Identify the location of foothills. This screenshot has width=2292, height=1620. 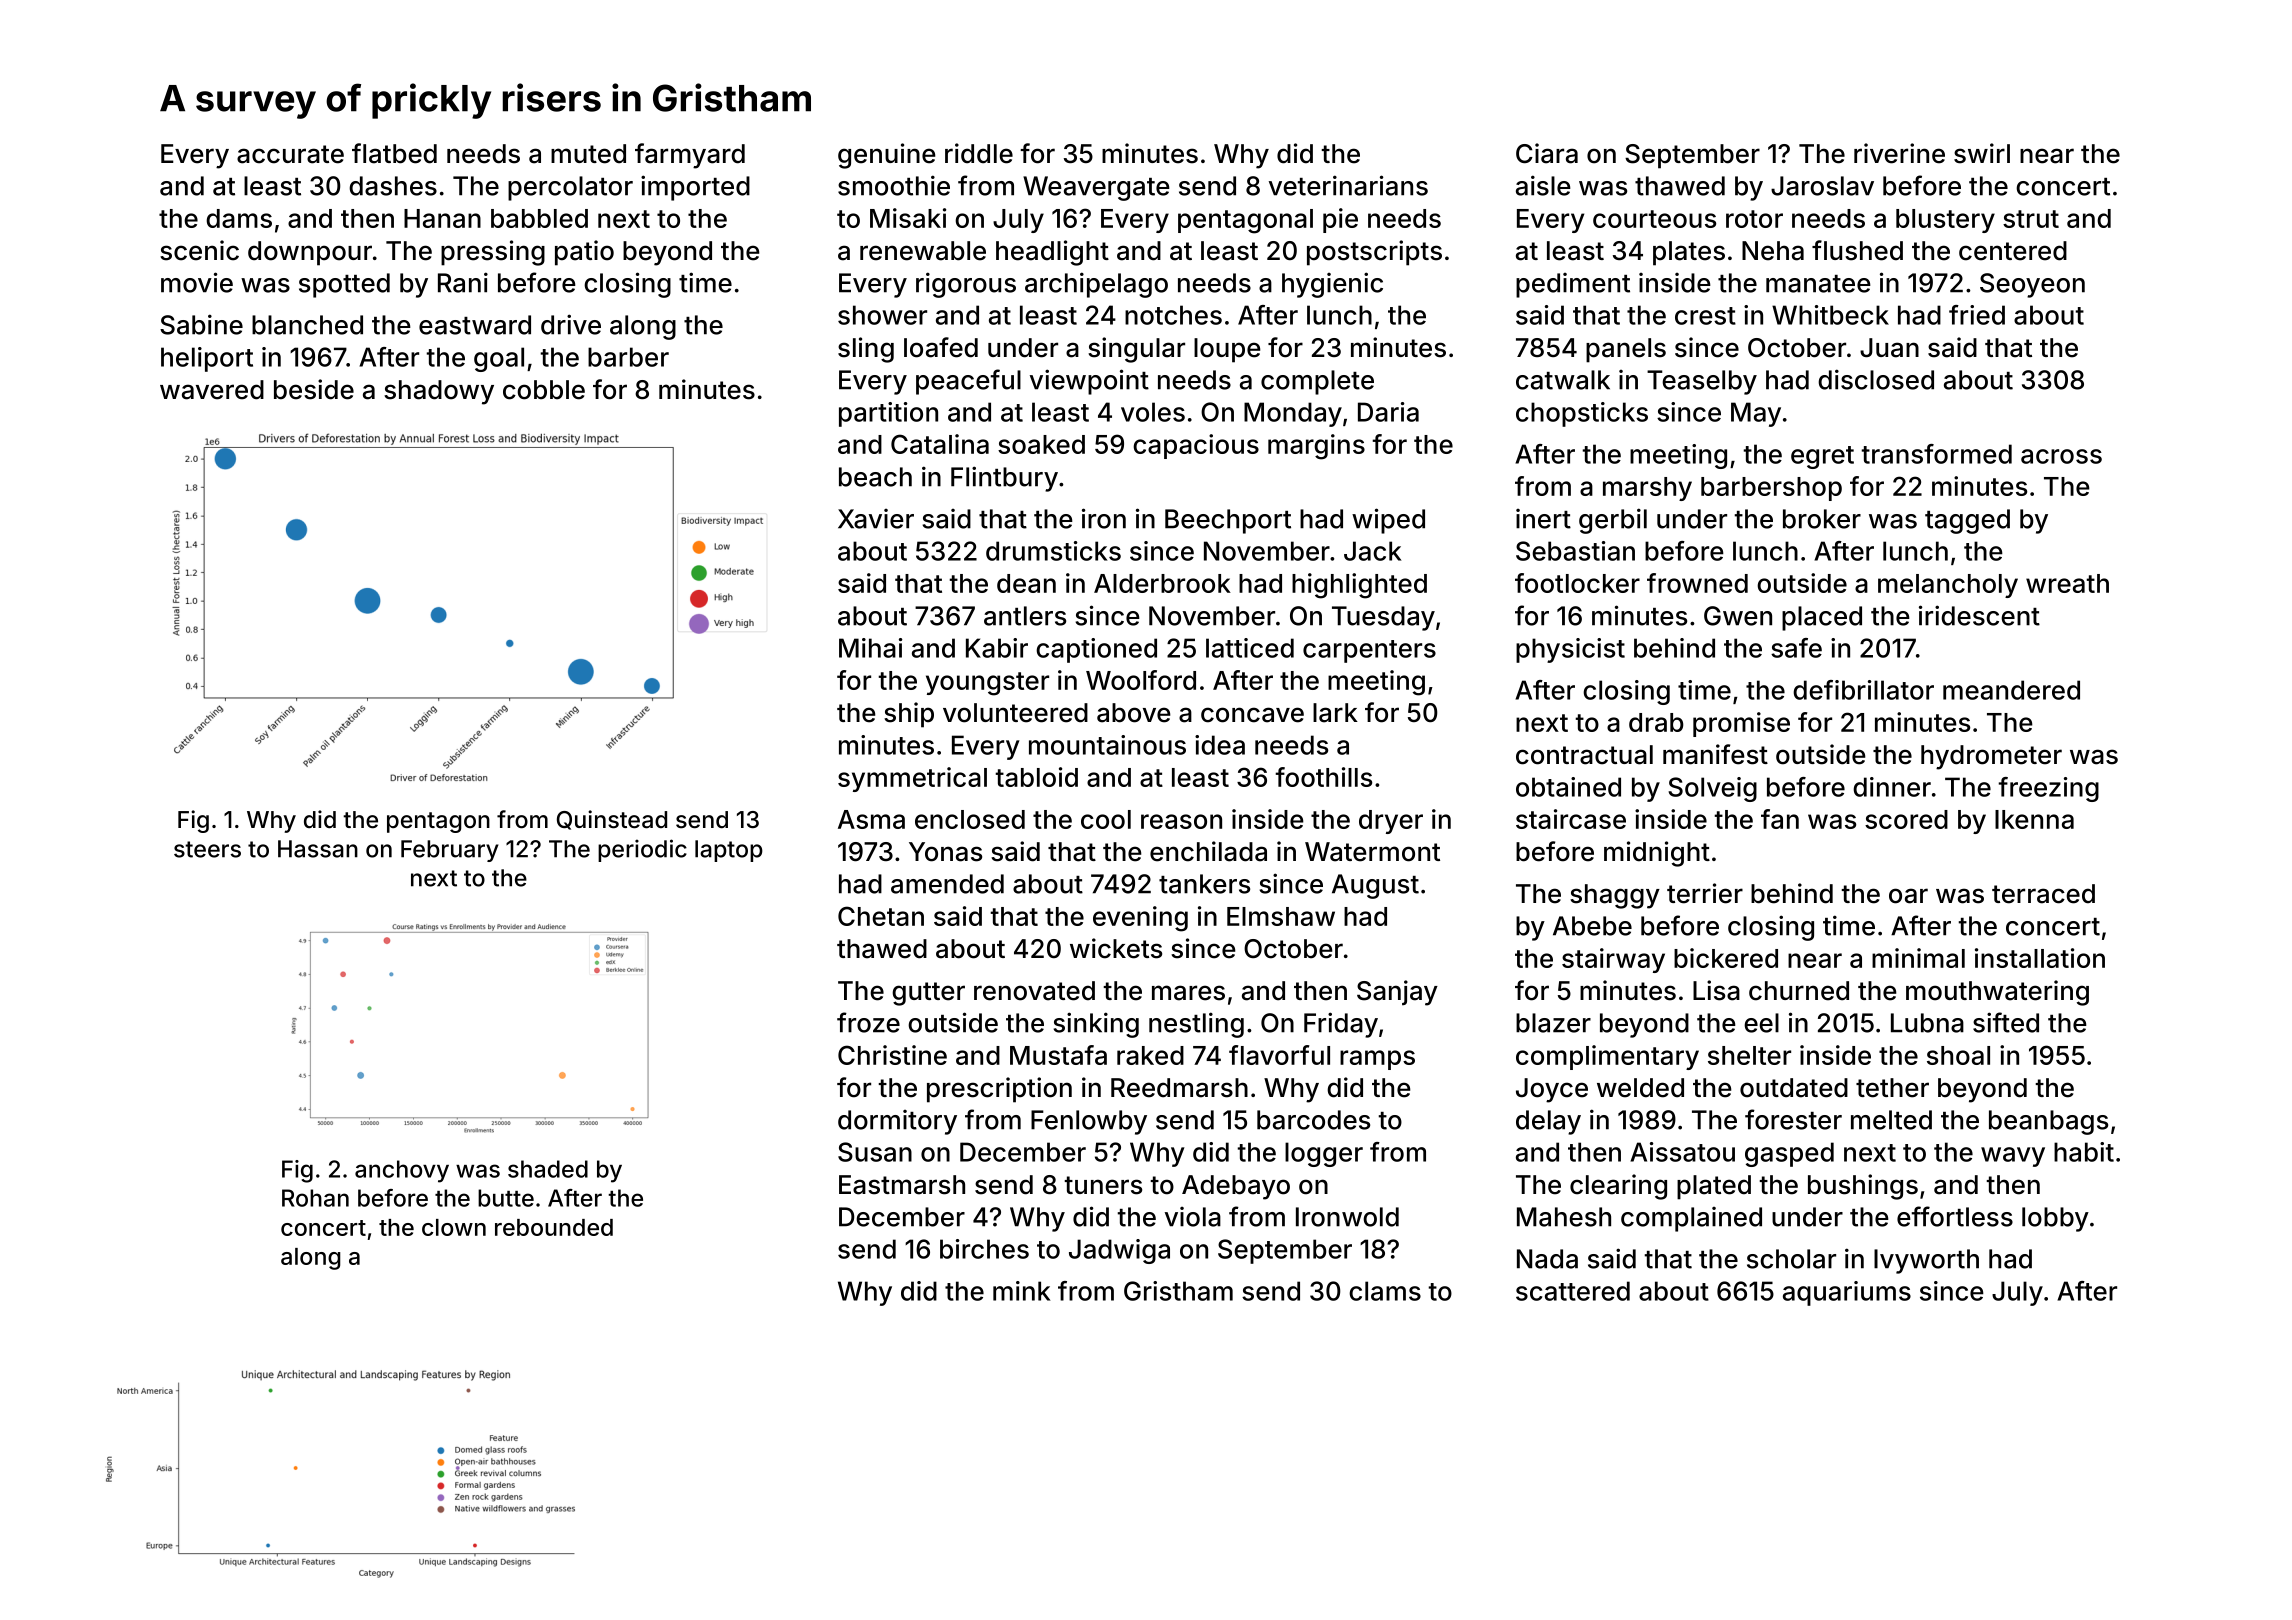
(1323, 777).
